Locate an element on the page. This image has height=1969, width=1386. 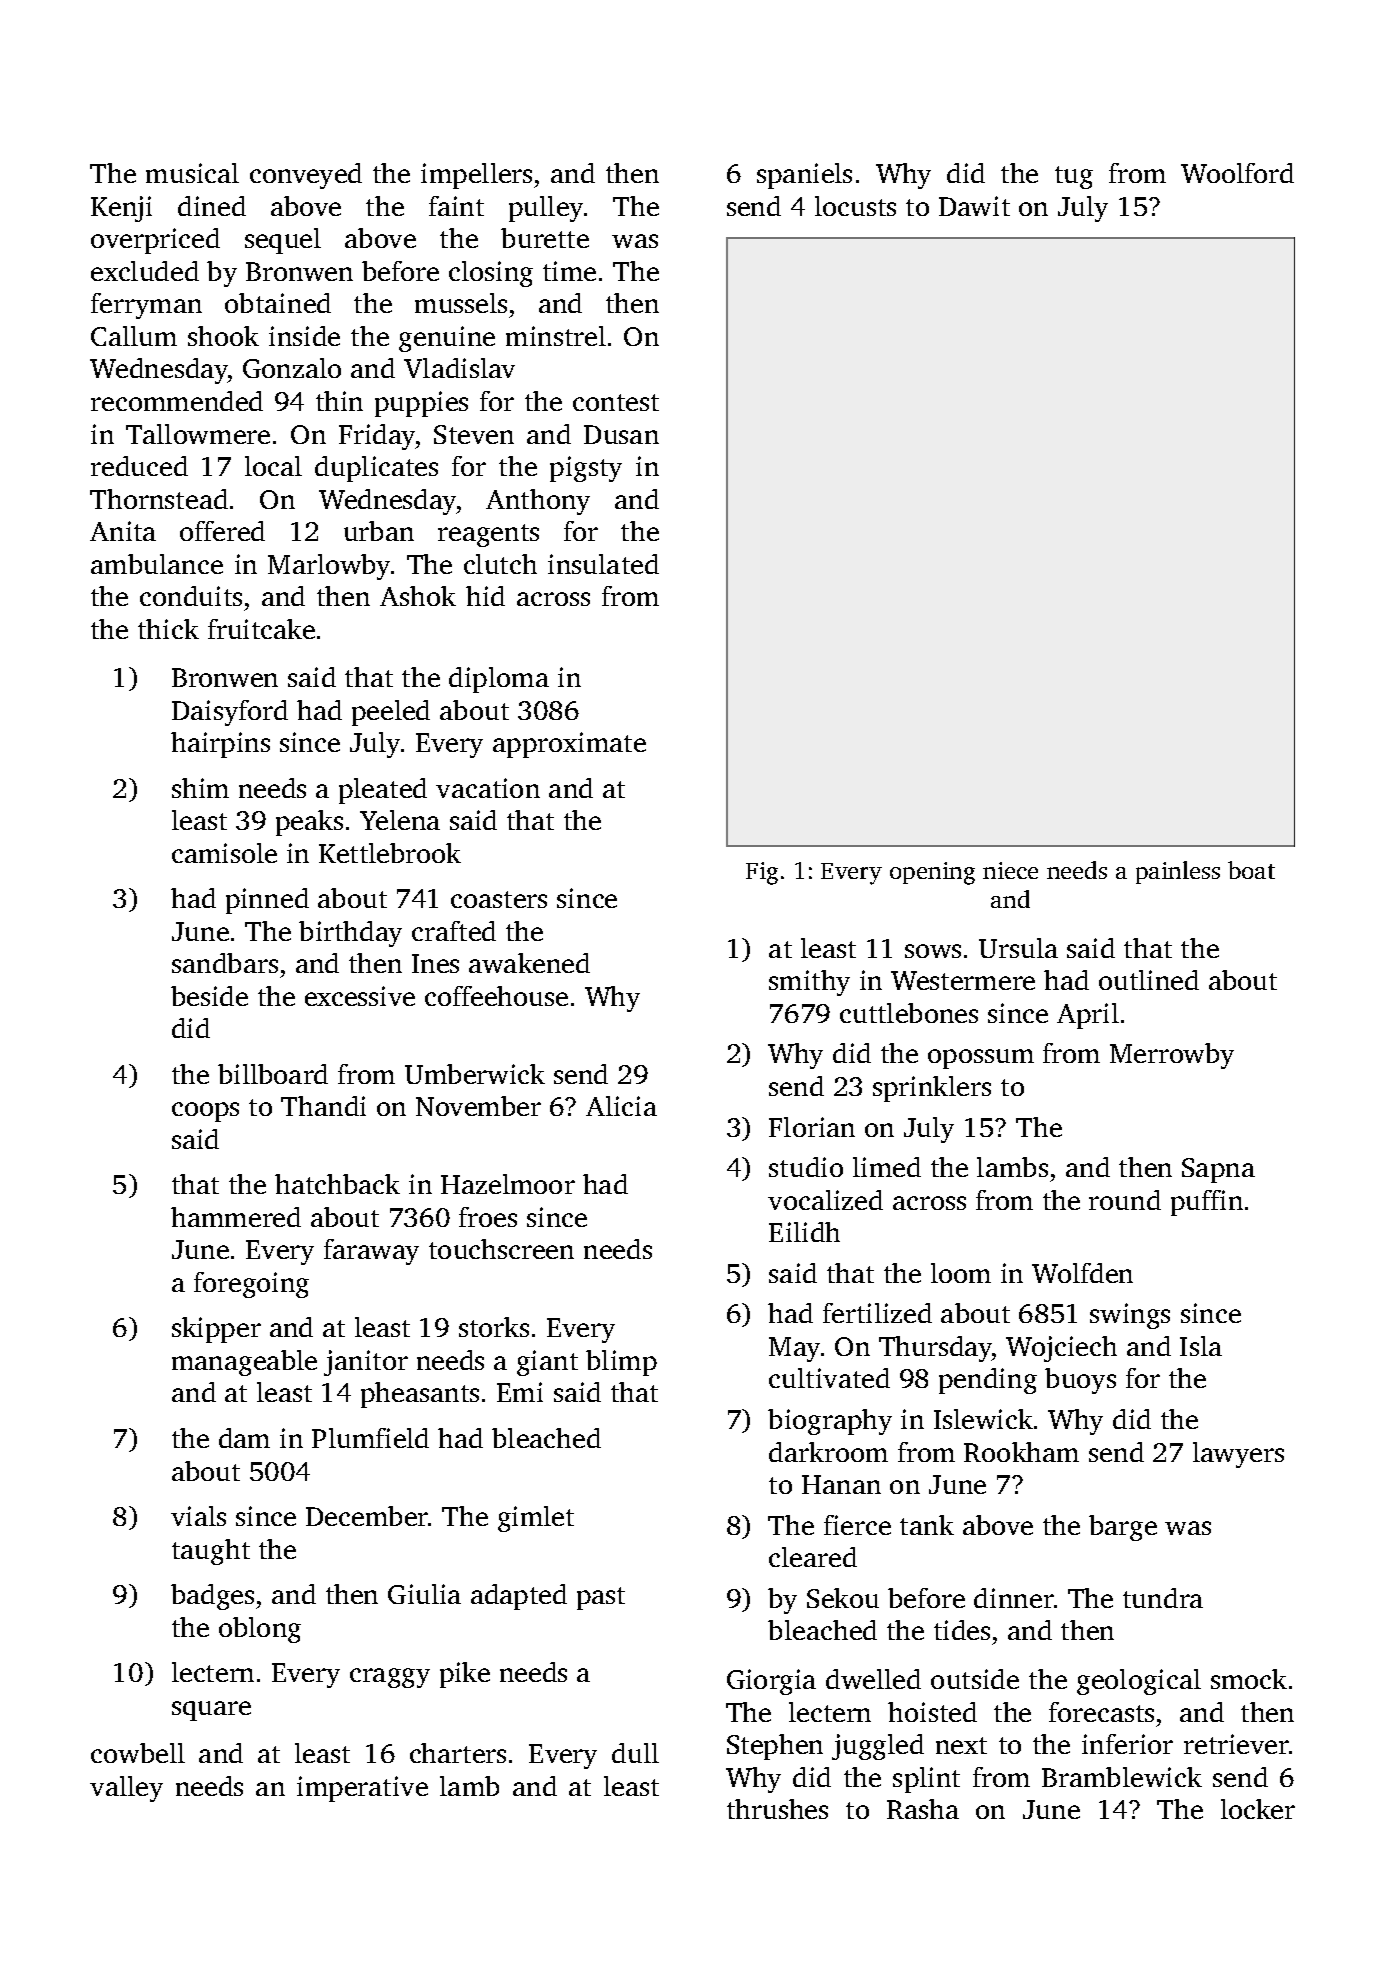
thrushes is located at coordinates (777, 1809).
